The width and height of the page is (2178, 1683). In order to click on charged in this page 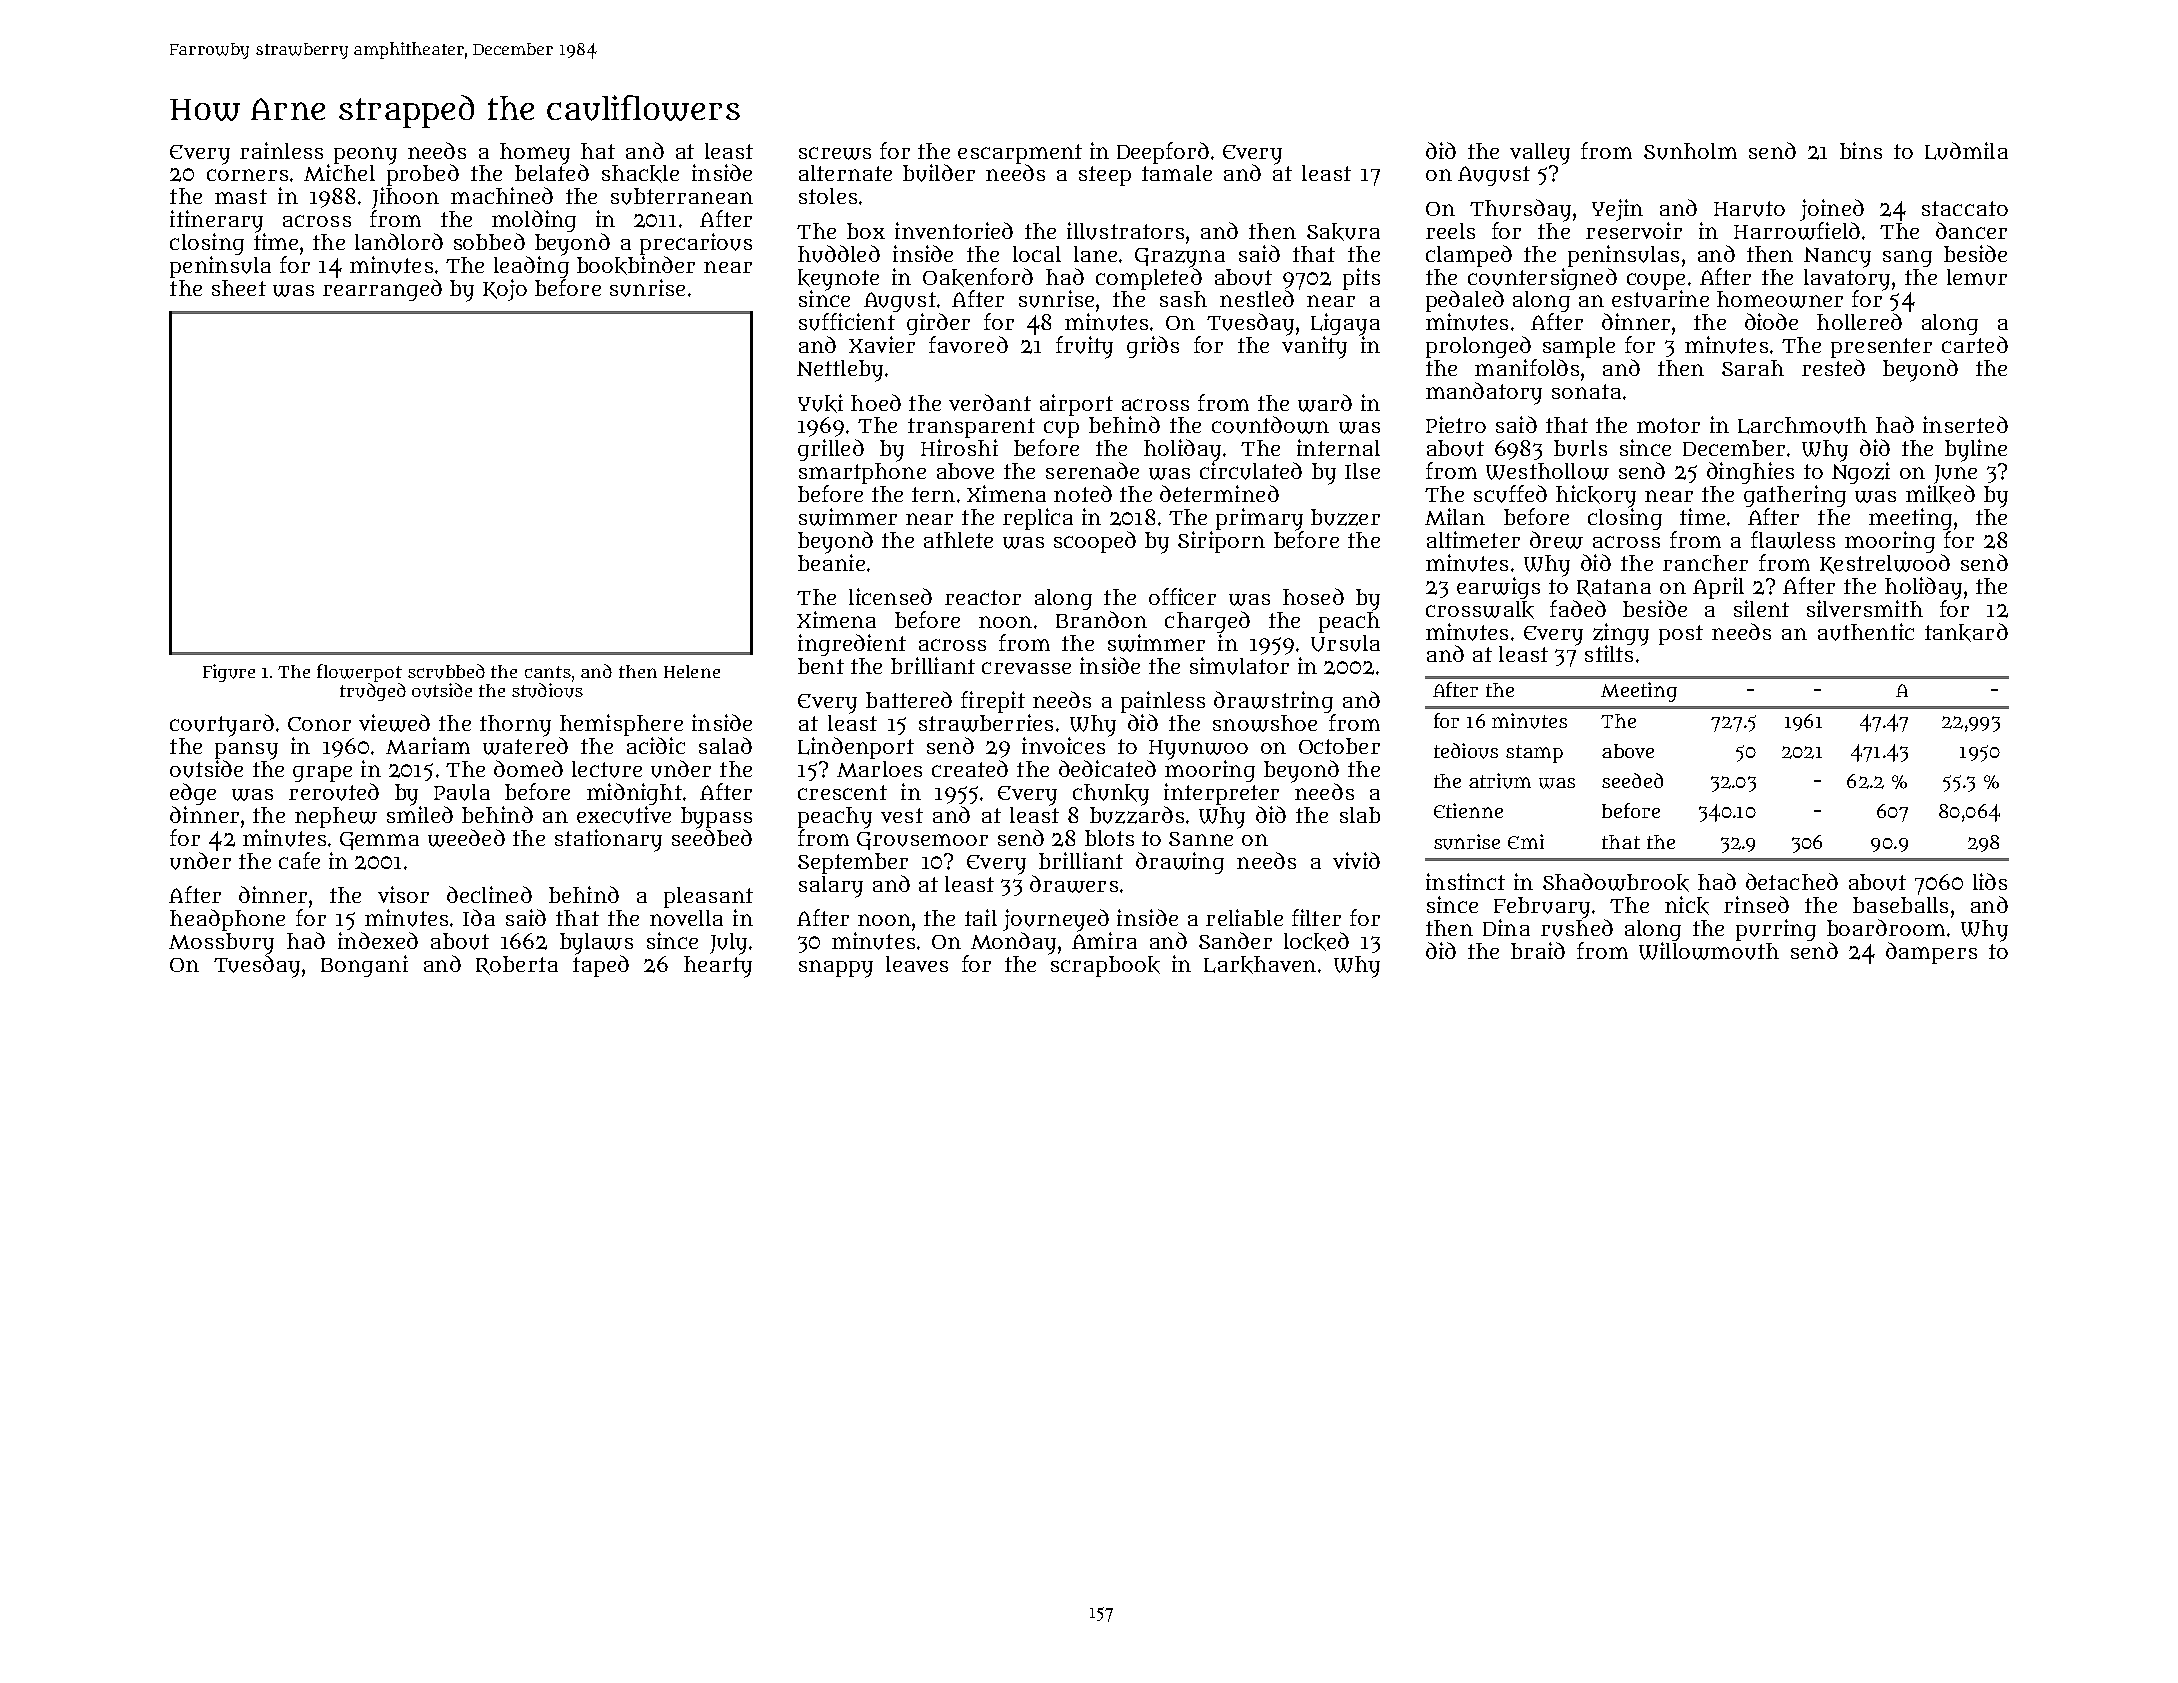, I will do `click(1207, 622)`.
